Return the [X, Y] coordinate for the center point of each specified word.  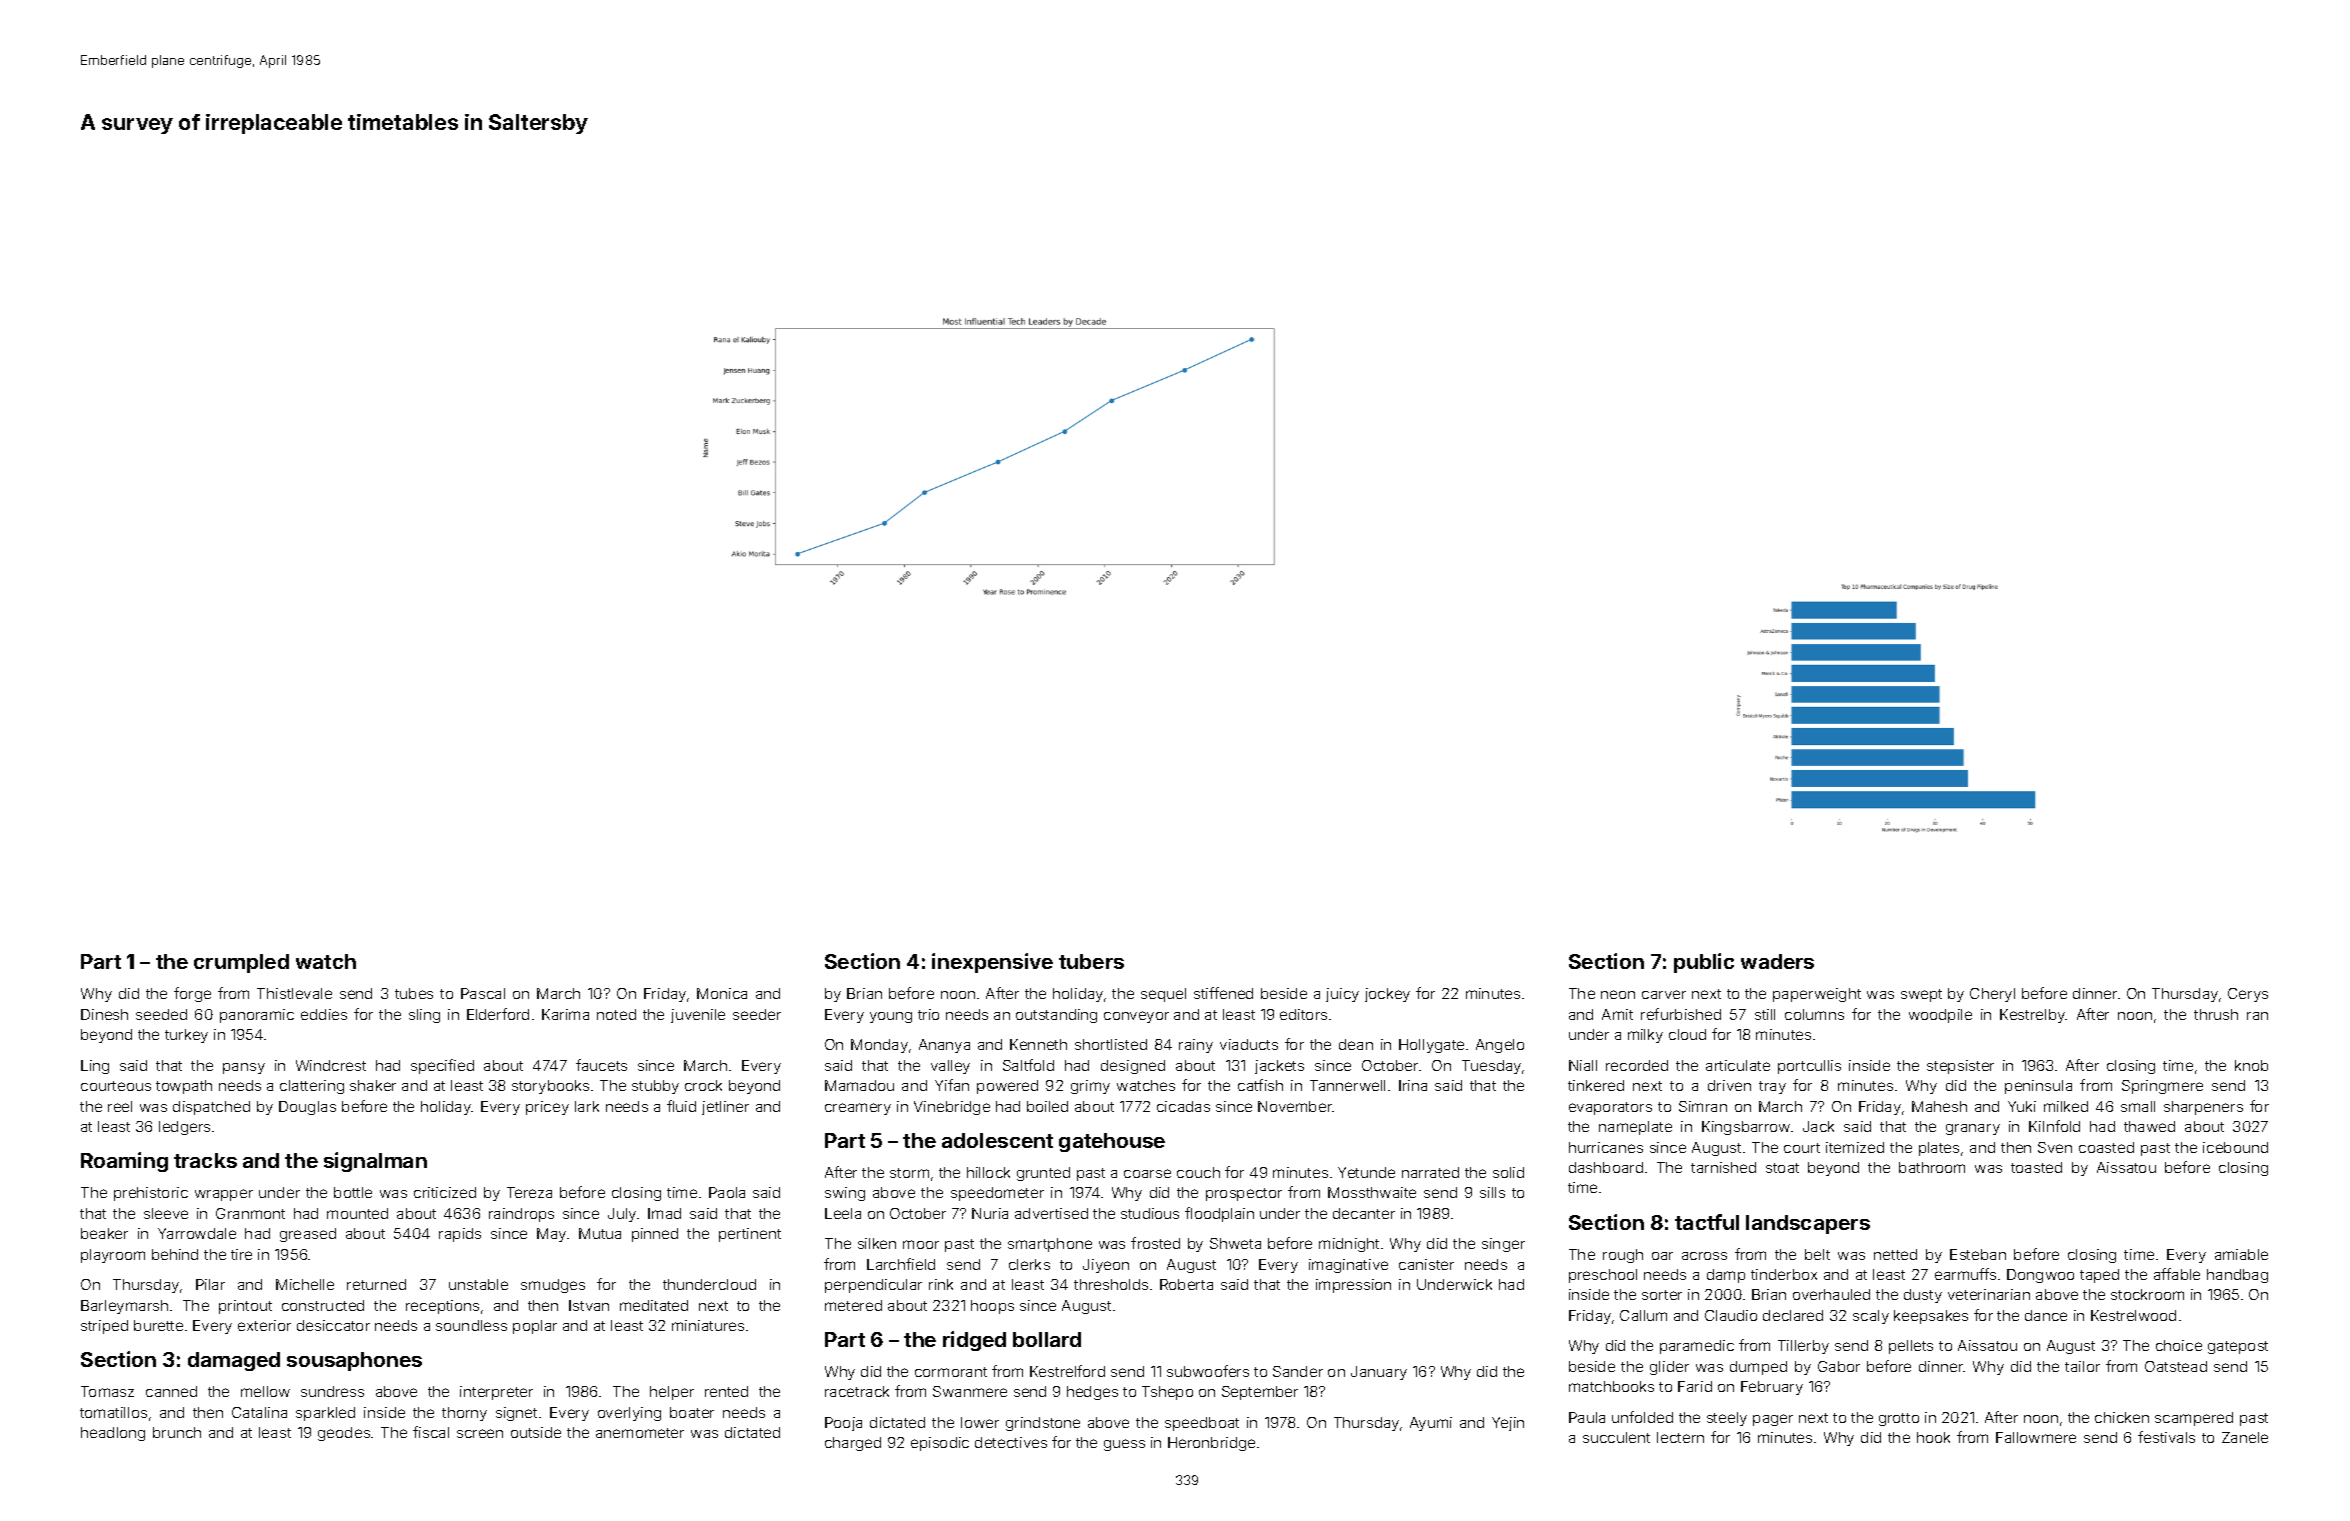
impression [1353, 1286]
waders [1777, 961]
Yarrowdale [197, 1233]
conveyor [1136, 1017]
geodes [344, 1434]
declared [1793, 1315]
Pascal [483, 993]
